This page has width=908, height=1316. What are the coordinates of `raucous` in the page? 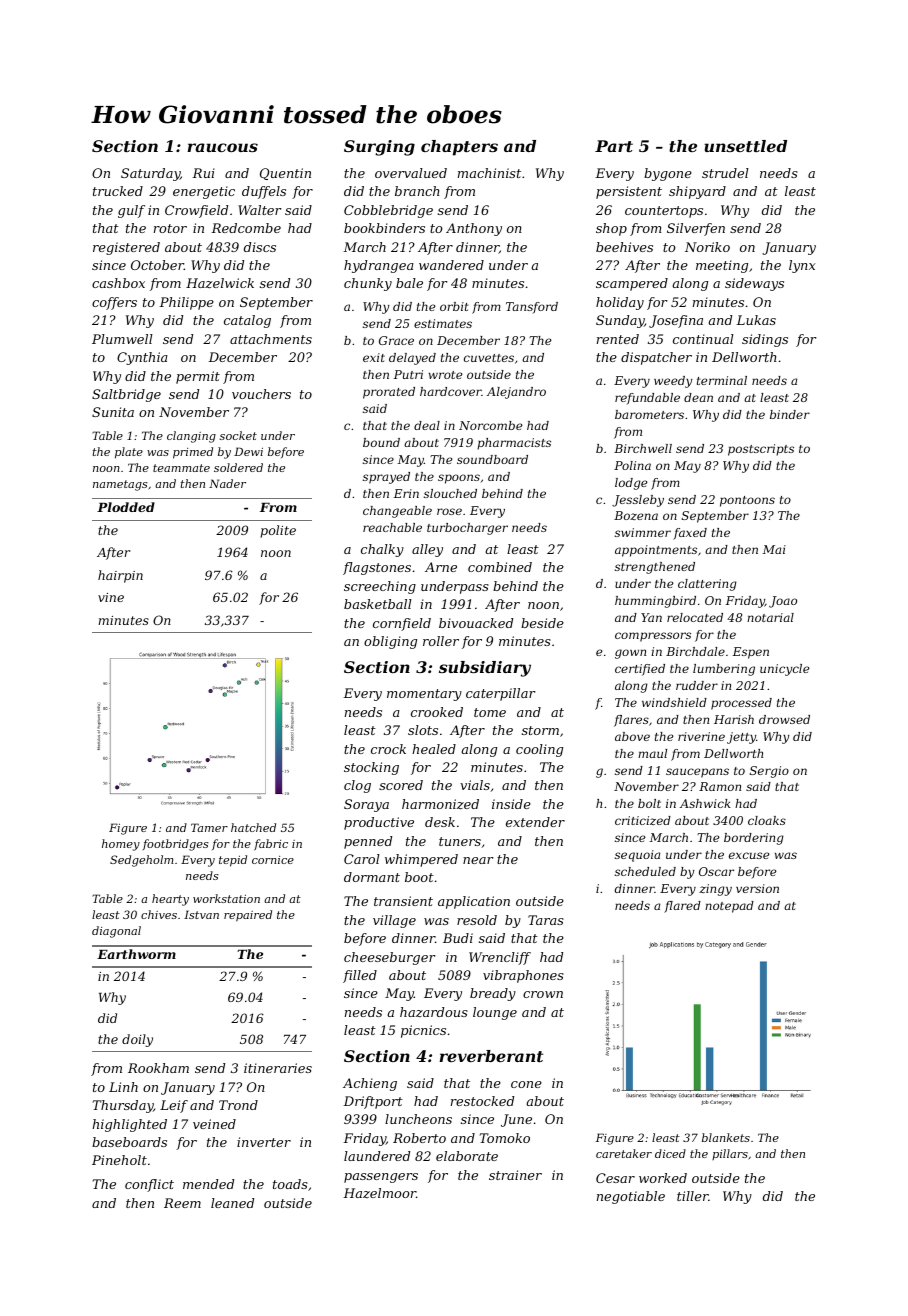 It's located at (223, 147).
